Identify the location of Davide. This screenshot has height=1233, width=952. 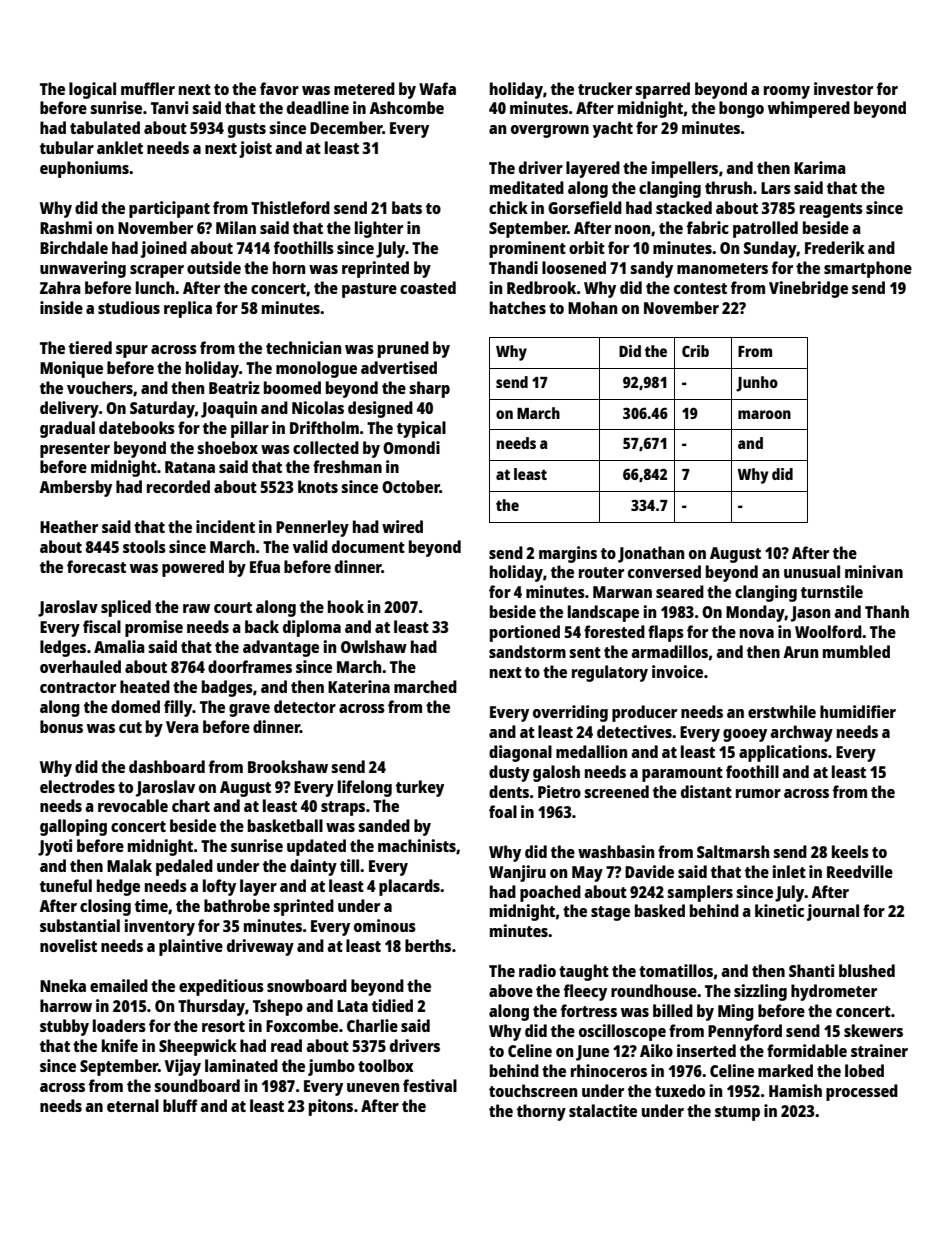
(649, 871).
